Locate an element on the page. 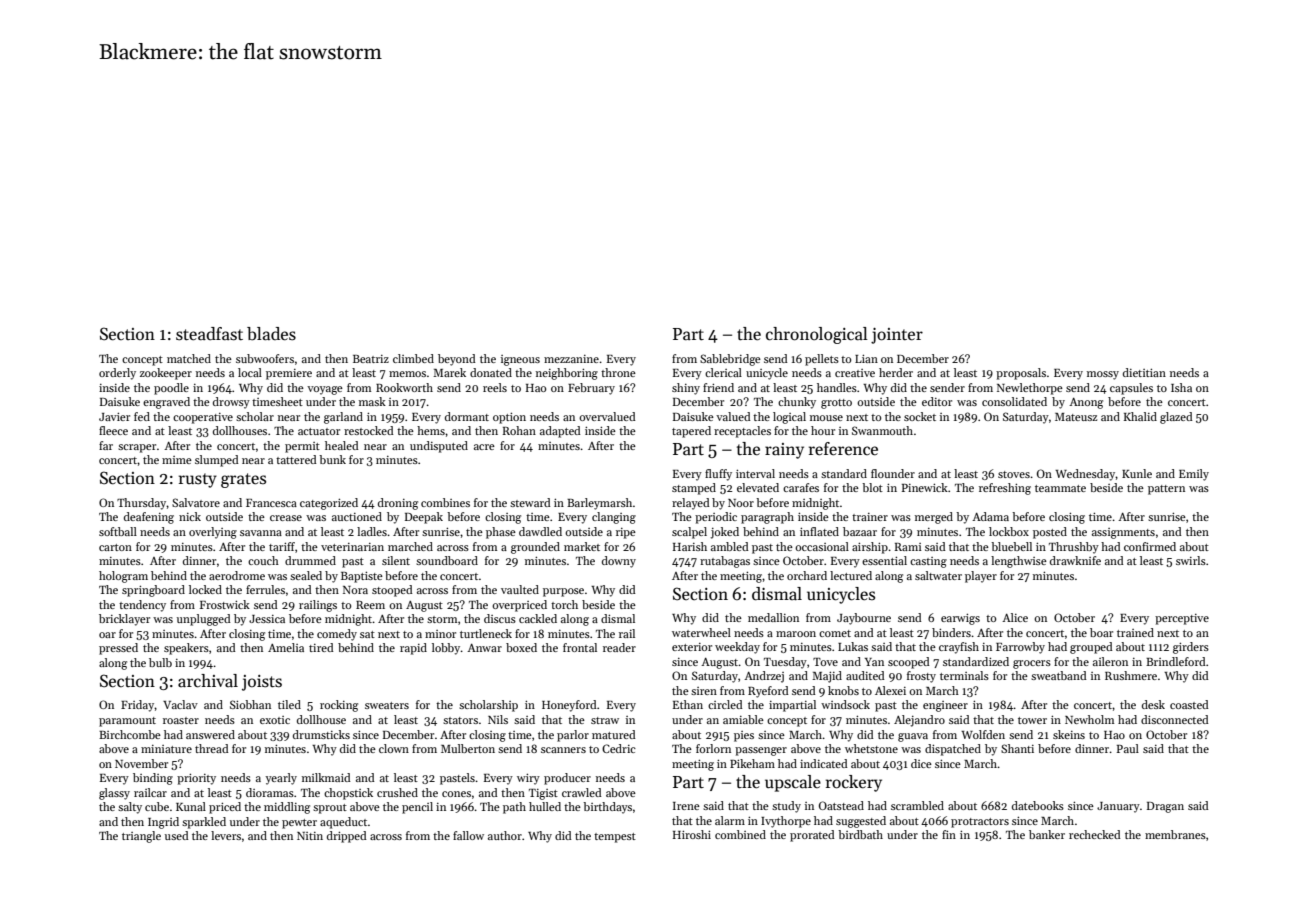 The height and width of the document is (924, 1308). triangle is located at coordinates (141, 837).
